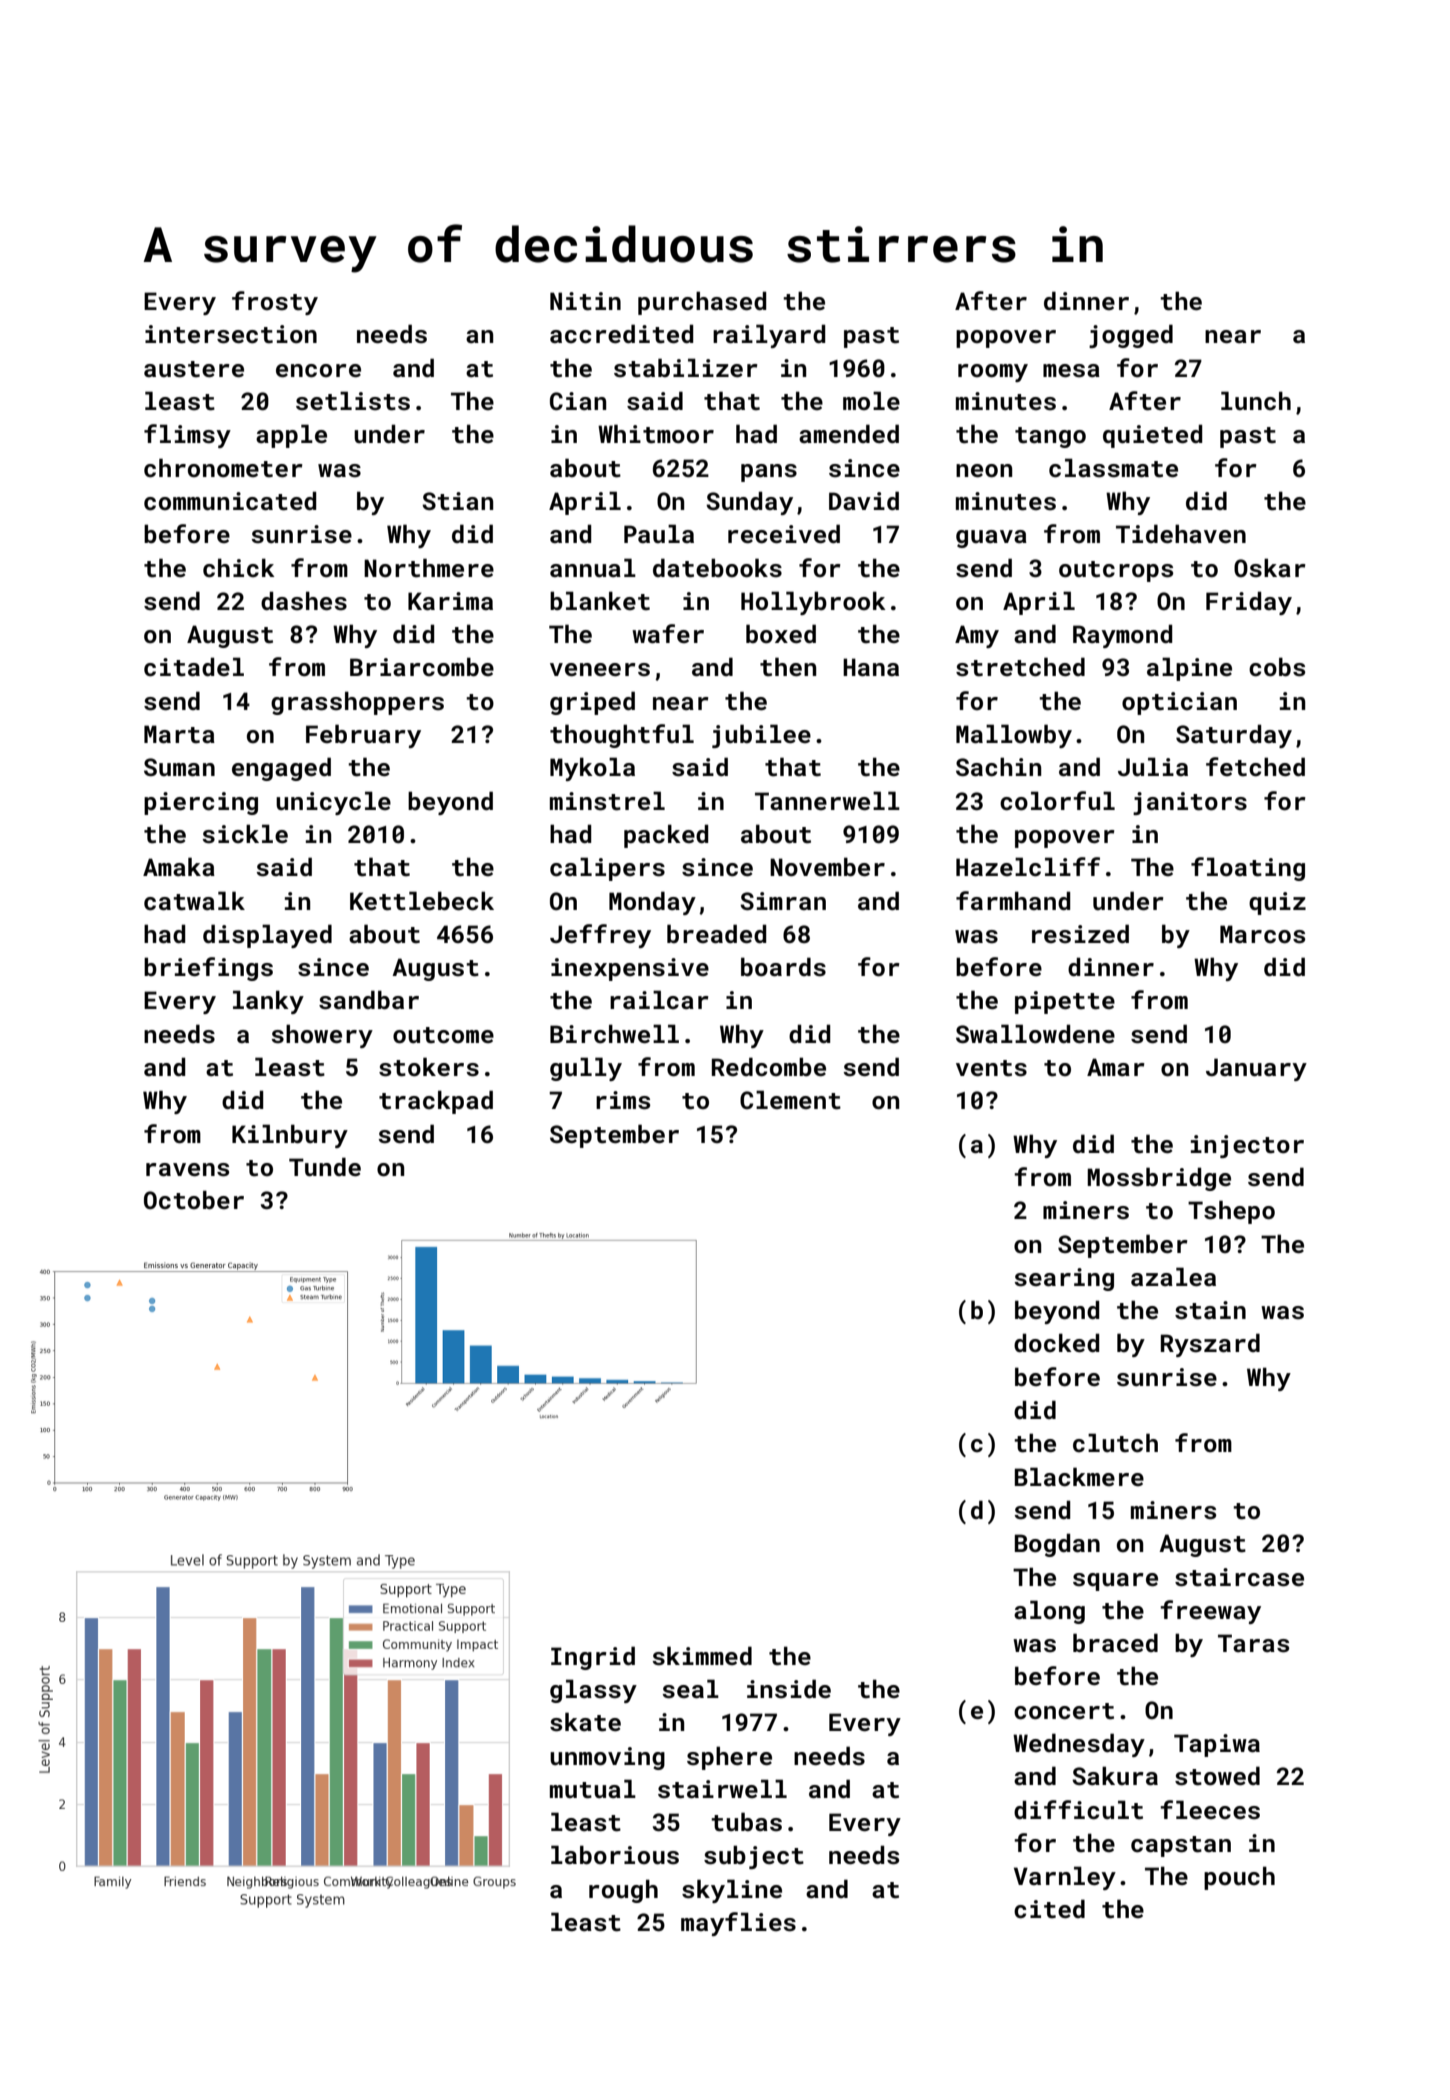 The height and width of the screenshot is (2100, 1450). What do you see at coordinates (208, 969) in the screenshot?
I see `briefings` at bounding box center [208, 969].
